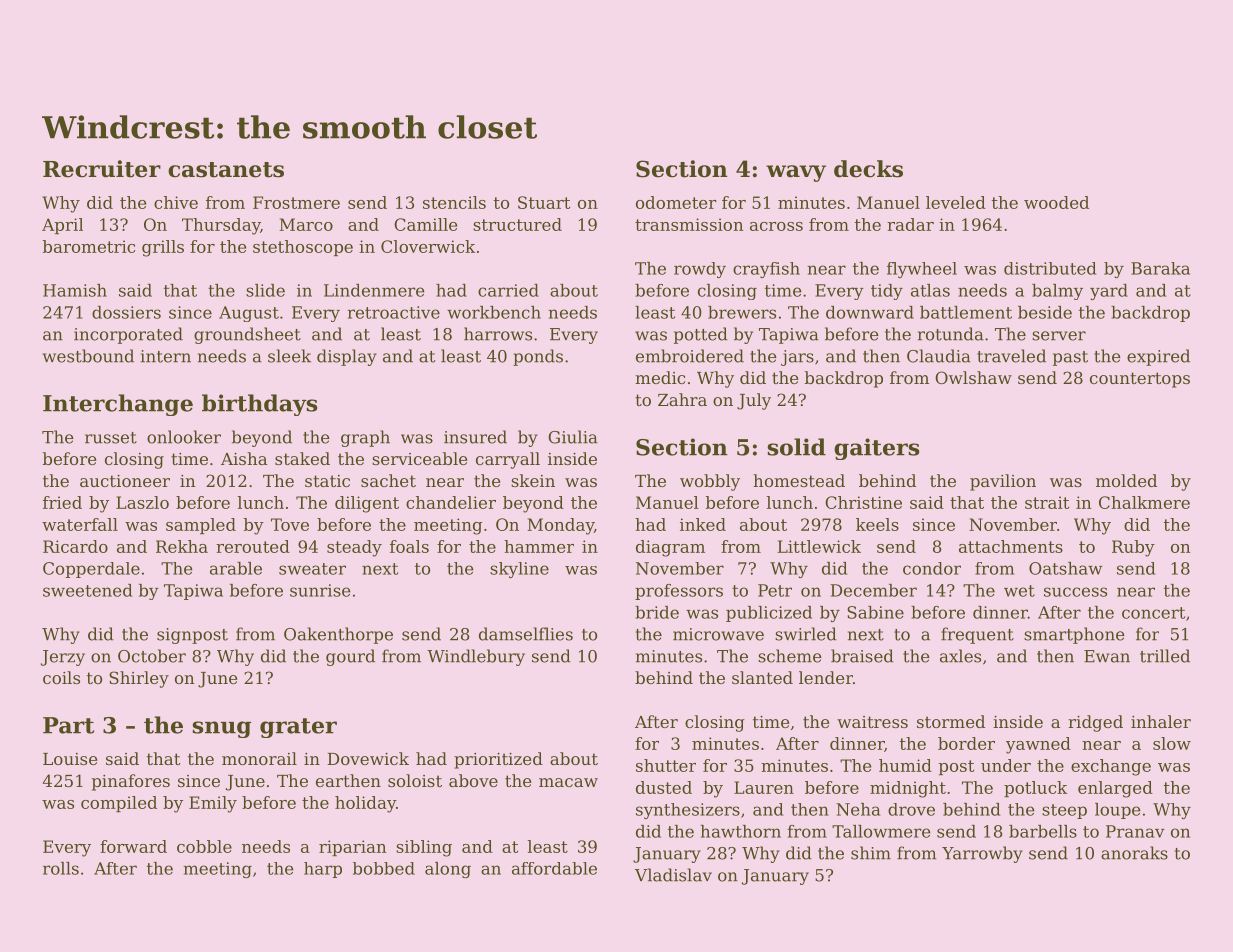  I want to click on countertops, so click(1140, 380).
